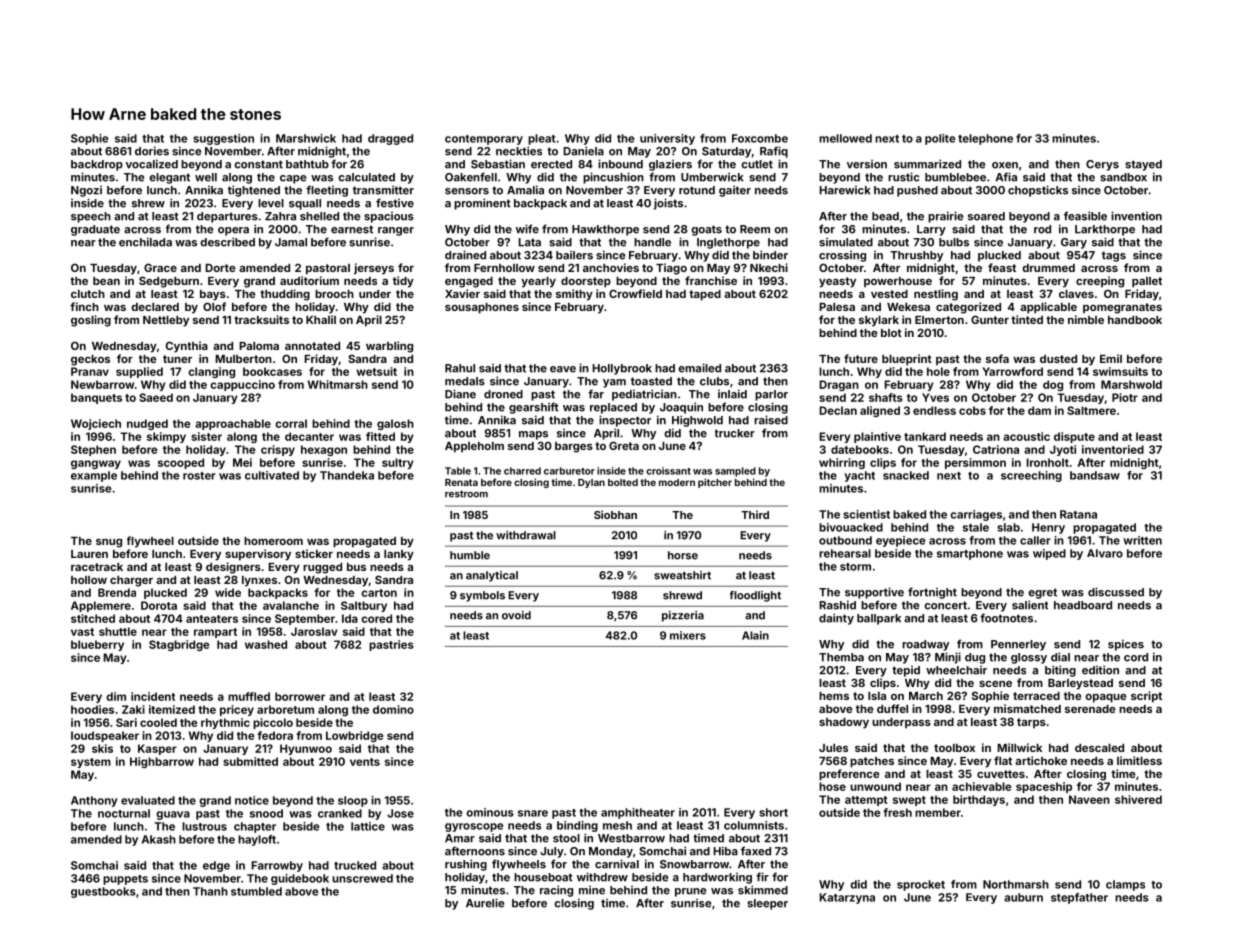  Describe the element at coordinates (1079, 898) in the screenshot. I see `stepfather` at that location.
